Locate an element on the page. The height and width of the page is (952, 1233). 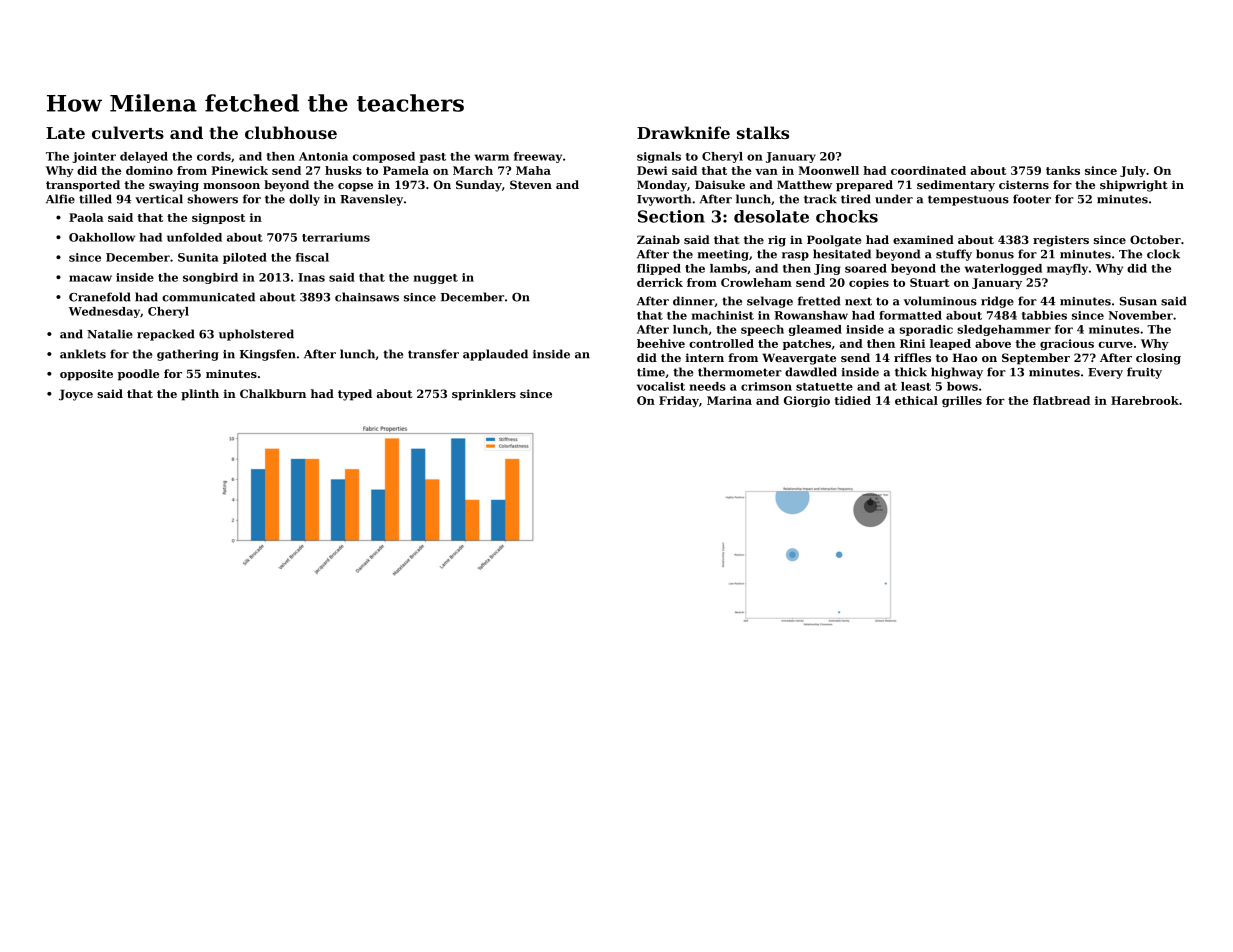
tanks is located at coordinates (1063, 170).
